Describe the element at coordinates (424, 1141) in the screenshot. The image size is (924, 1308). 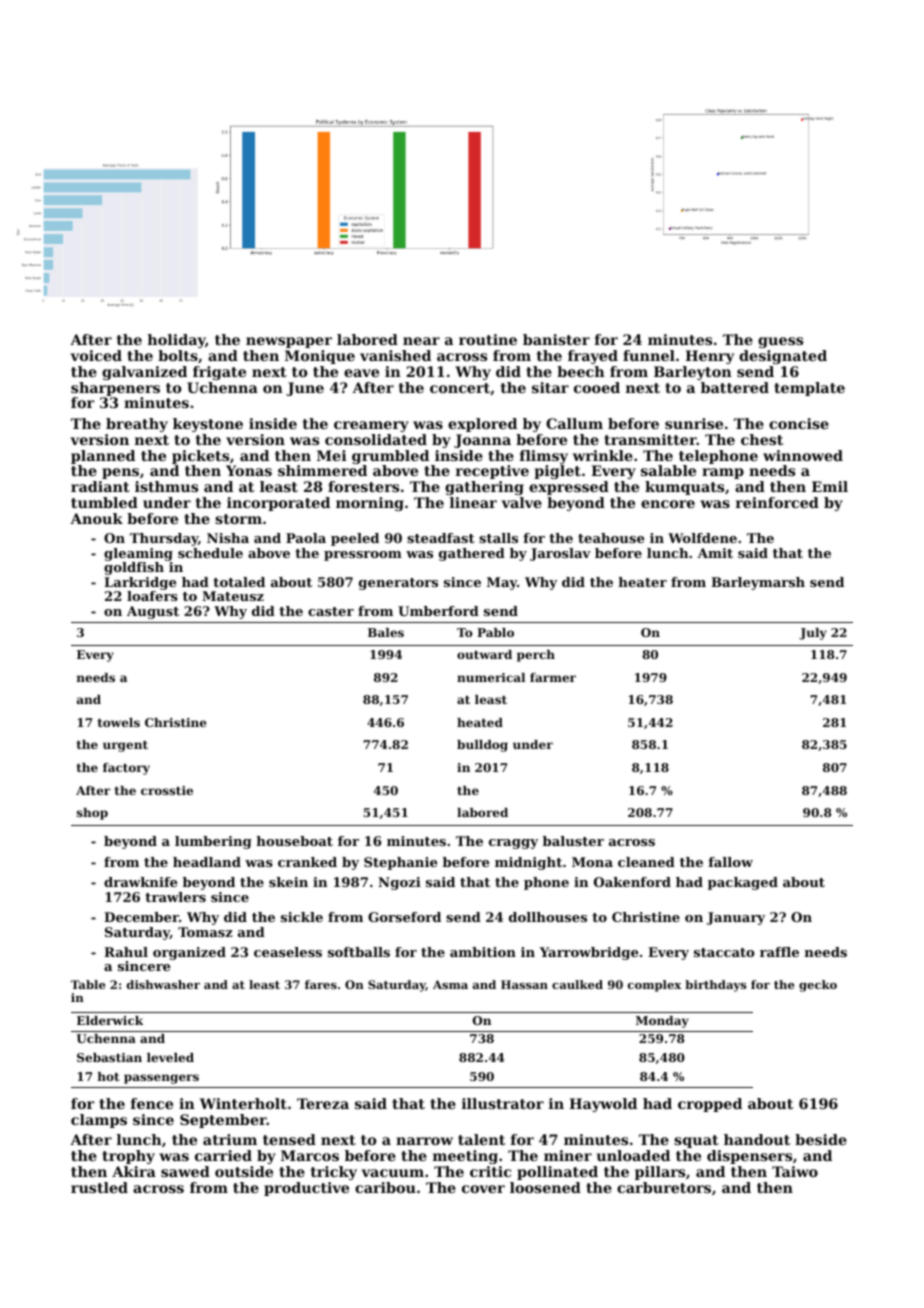
I see `narrow` at that location.
